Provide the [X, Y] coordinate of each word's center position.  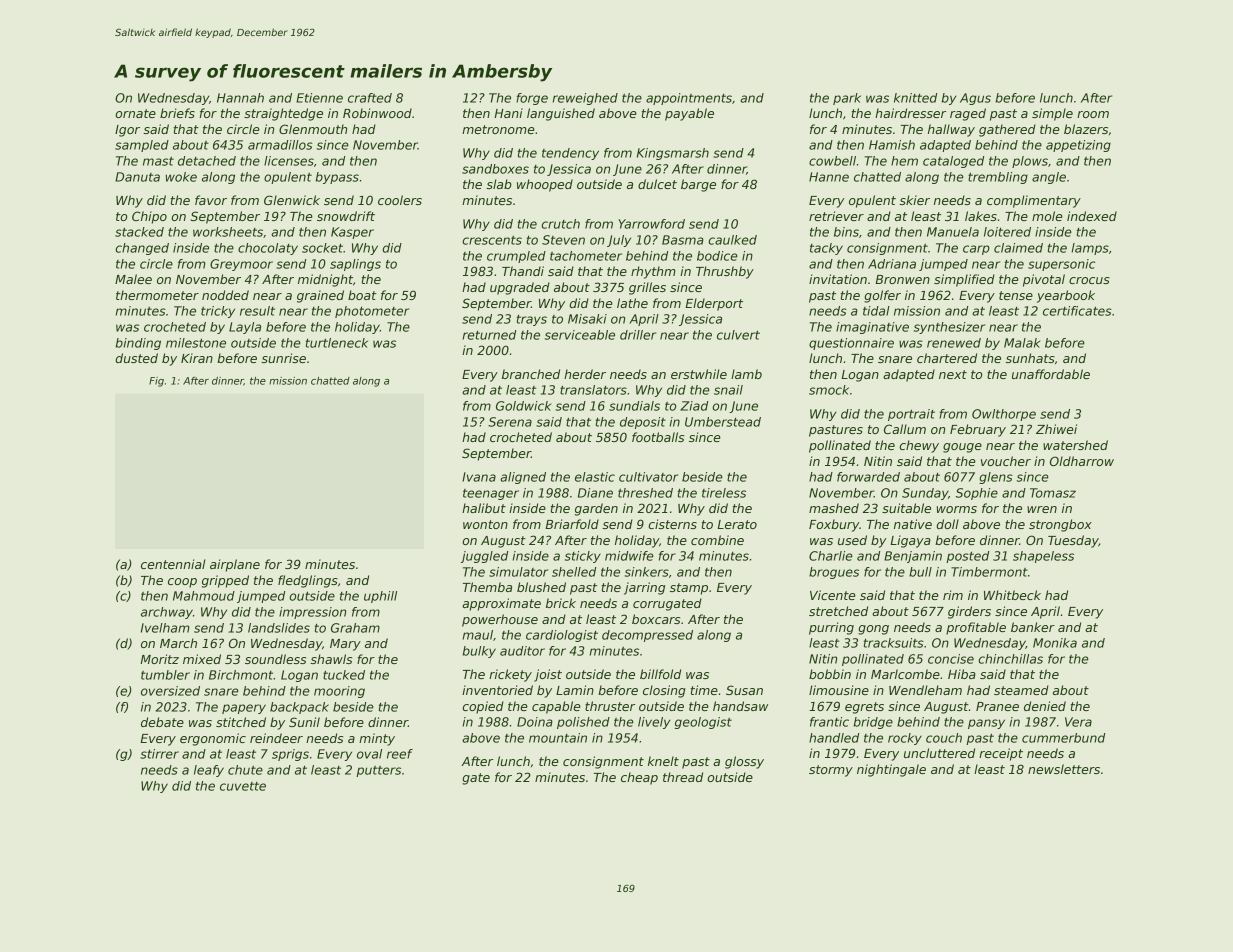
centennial [173, 564]
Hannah [240, 98]
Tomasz [1053, 493]
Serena [510, 422]
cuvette [243, 786]
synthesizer [949, 328]
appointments [689, 99]
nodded [225, 295]
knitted [915, 98]
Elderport [714, 304]
